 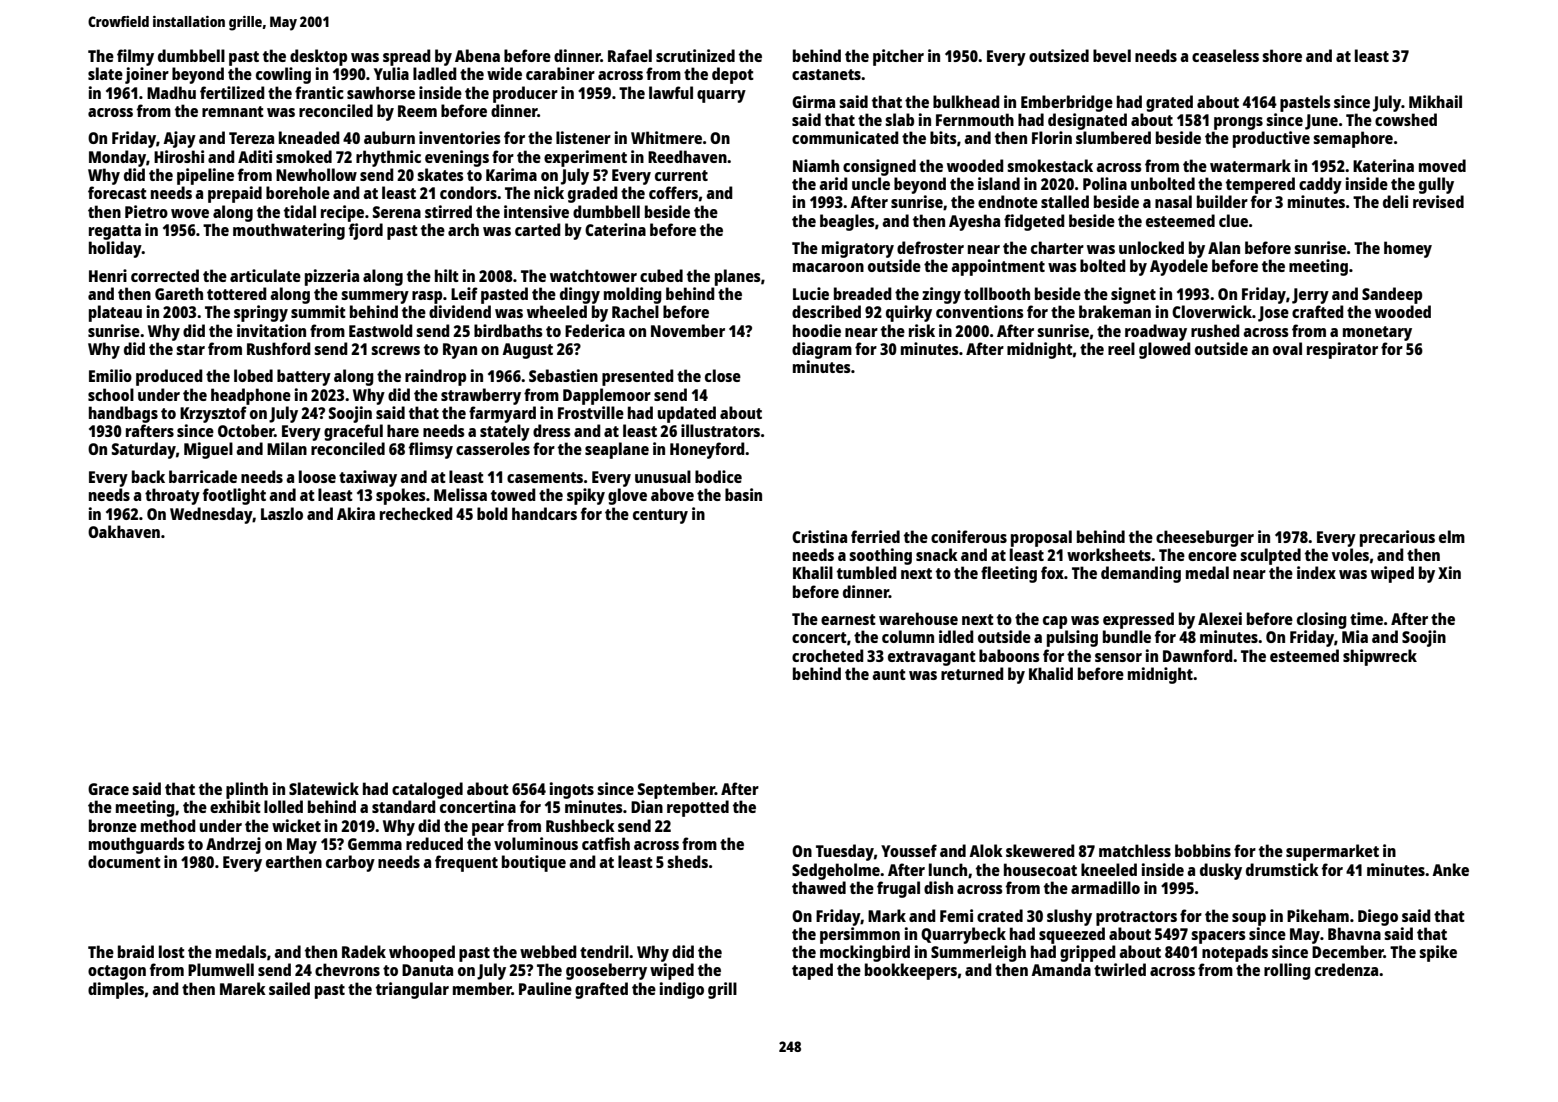 I want to click on expressed, so click(x=1138, y=620).
